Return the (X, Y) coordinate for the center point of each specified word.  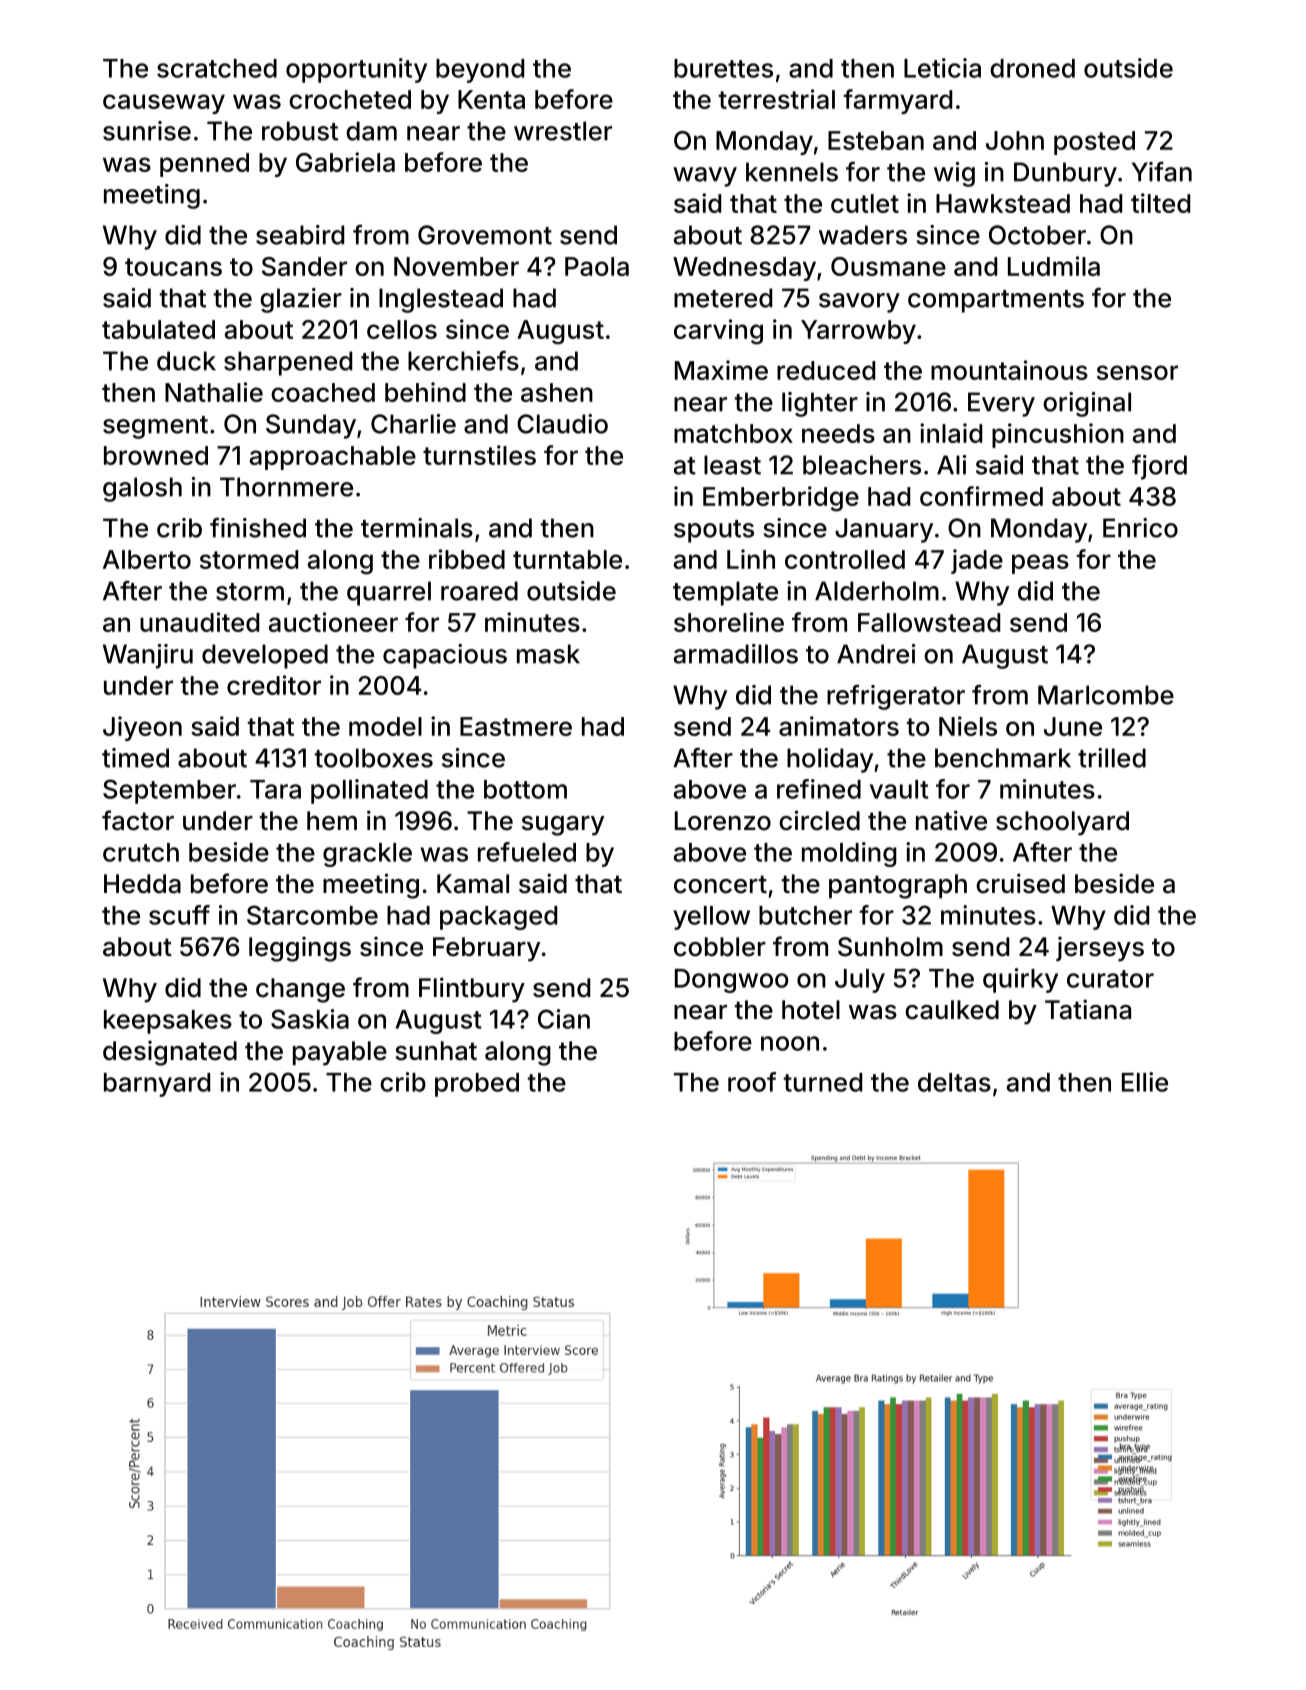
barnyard (157, 1085)
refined (819, 789)
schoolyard (1062, 823)
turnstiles (479, 455)
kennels (792, 172)
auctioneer (333, 622)
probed (477, 1085)
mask (548, 654)
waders (863, 235)
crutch (141, 852)
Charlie (413, 424)
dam (371, 131)
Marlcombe (1106, 695)
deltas (954, 1082)
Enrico (1140, 528)
